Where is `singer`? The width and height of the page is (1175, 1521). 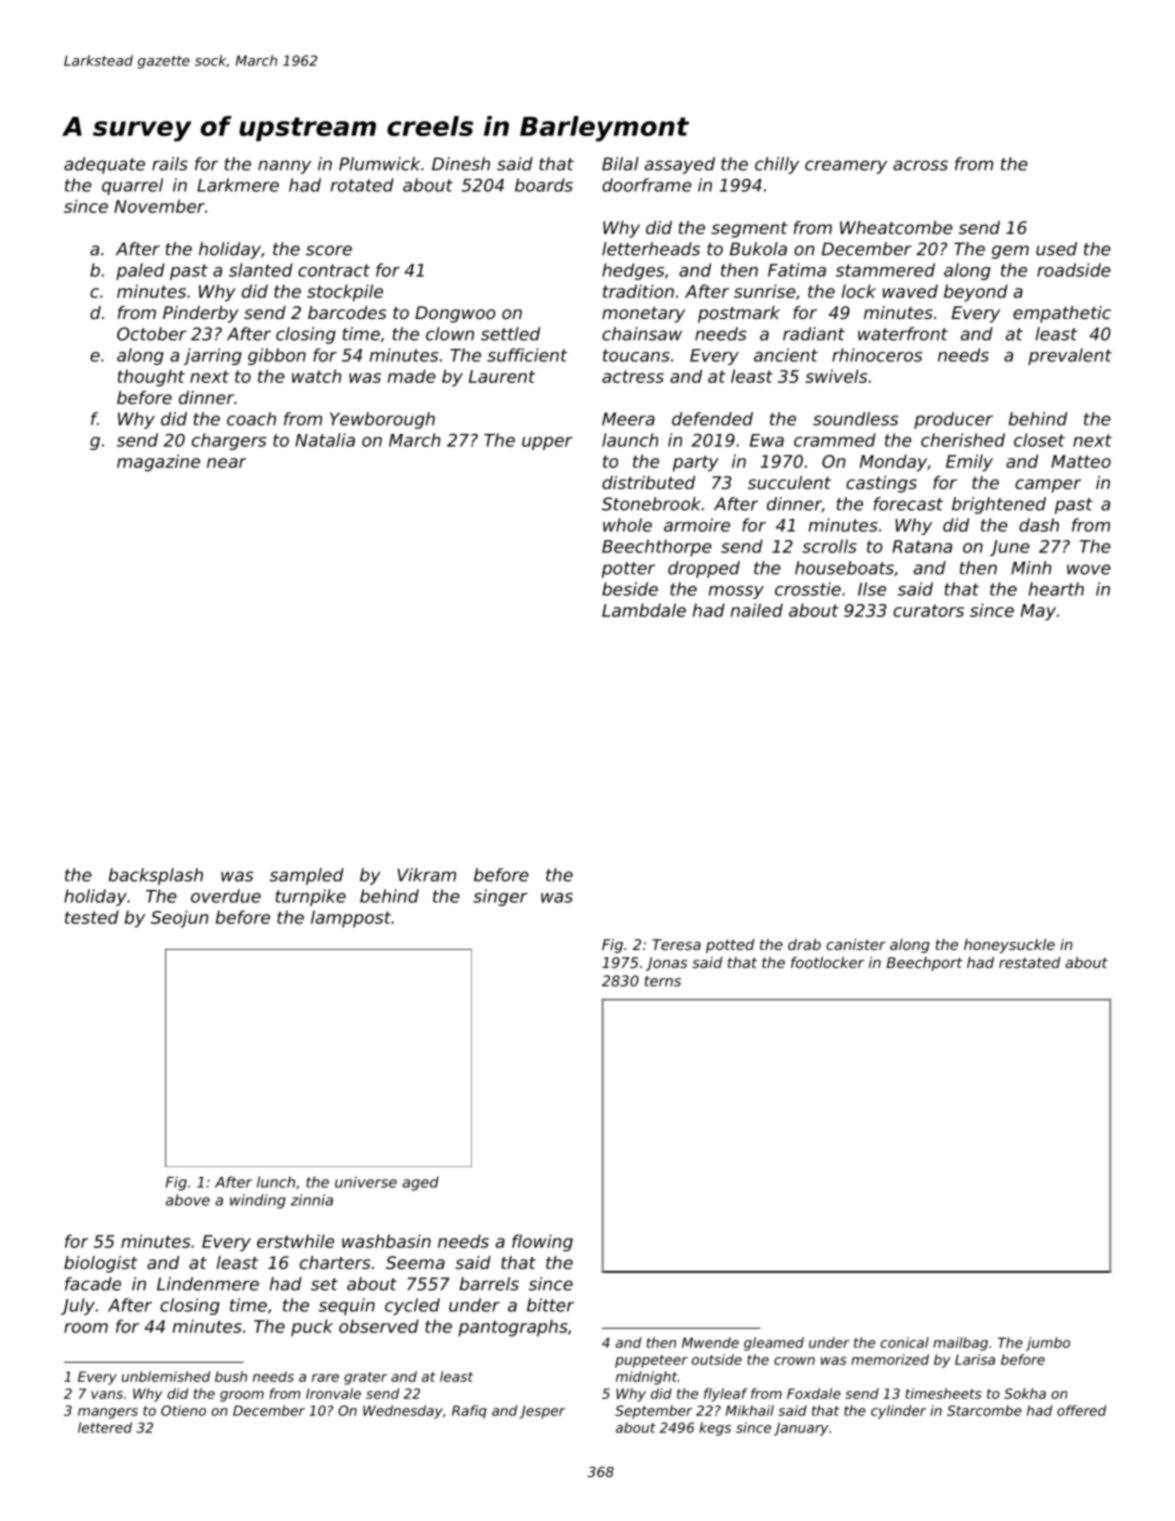 singer is located at coordinates (500, 897).
